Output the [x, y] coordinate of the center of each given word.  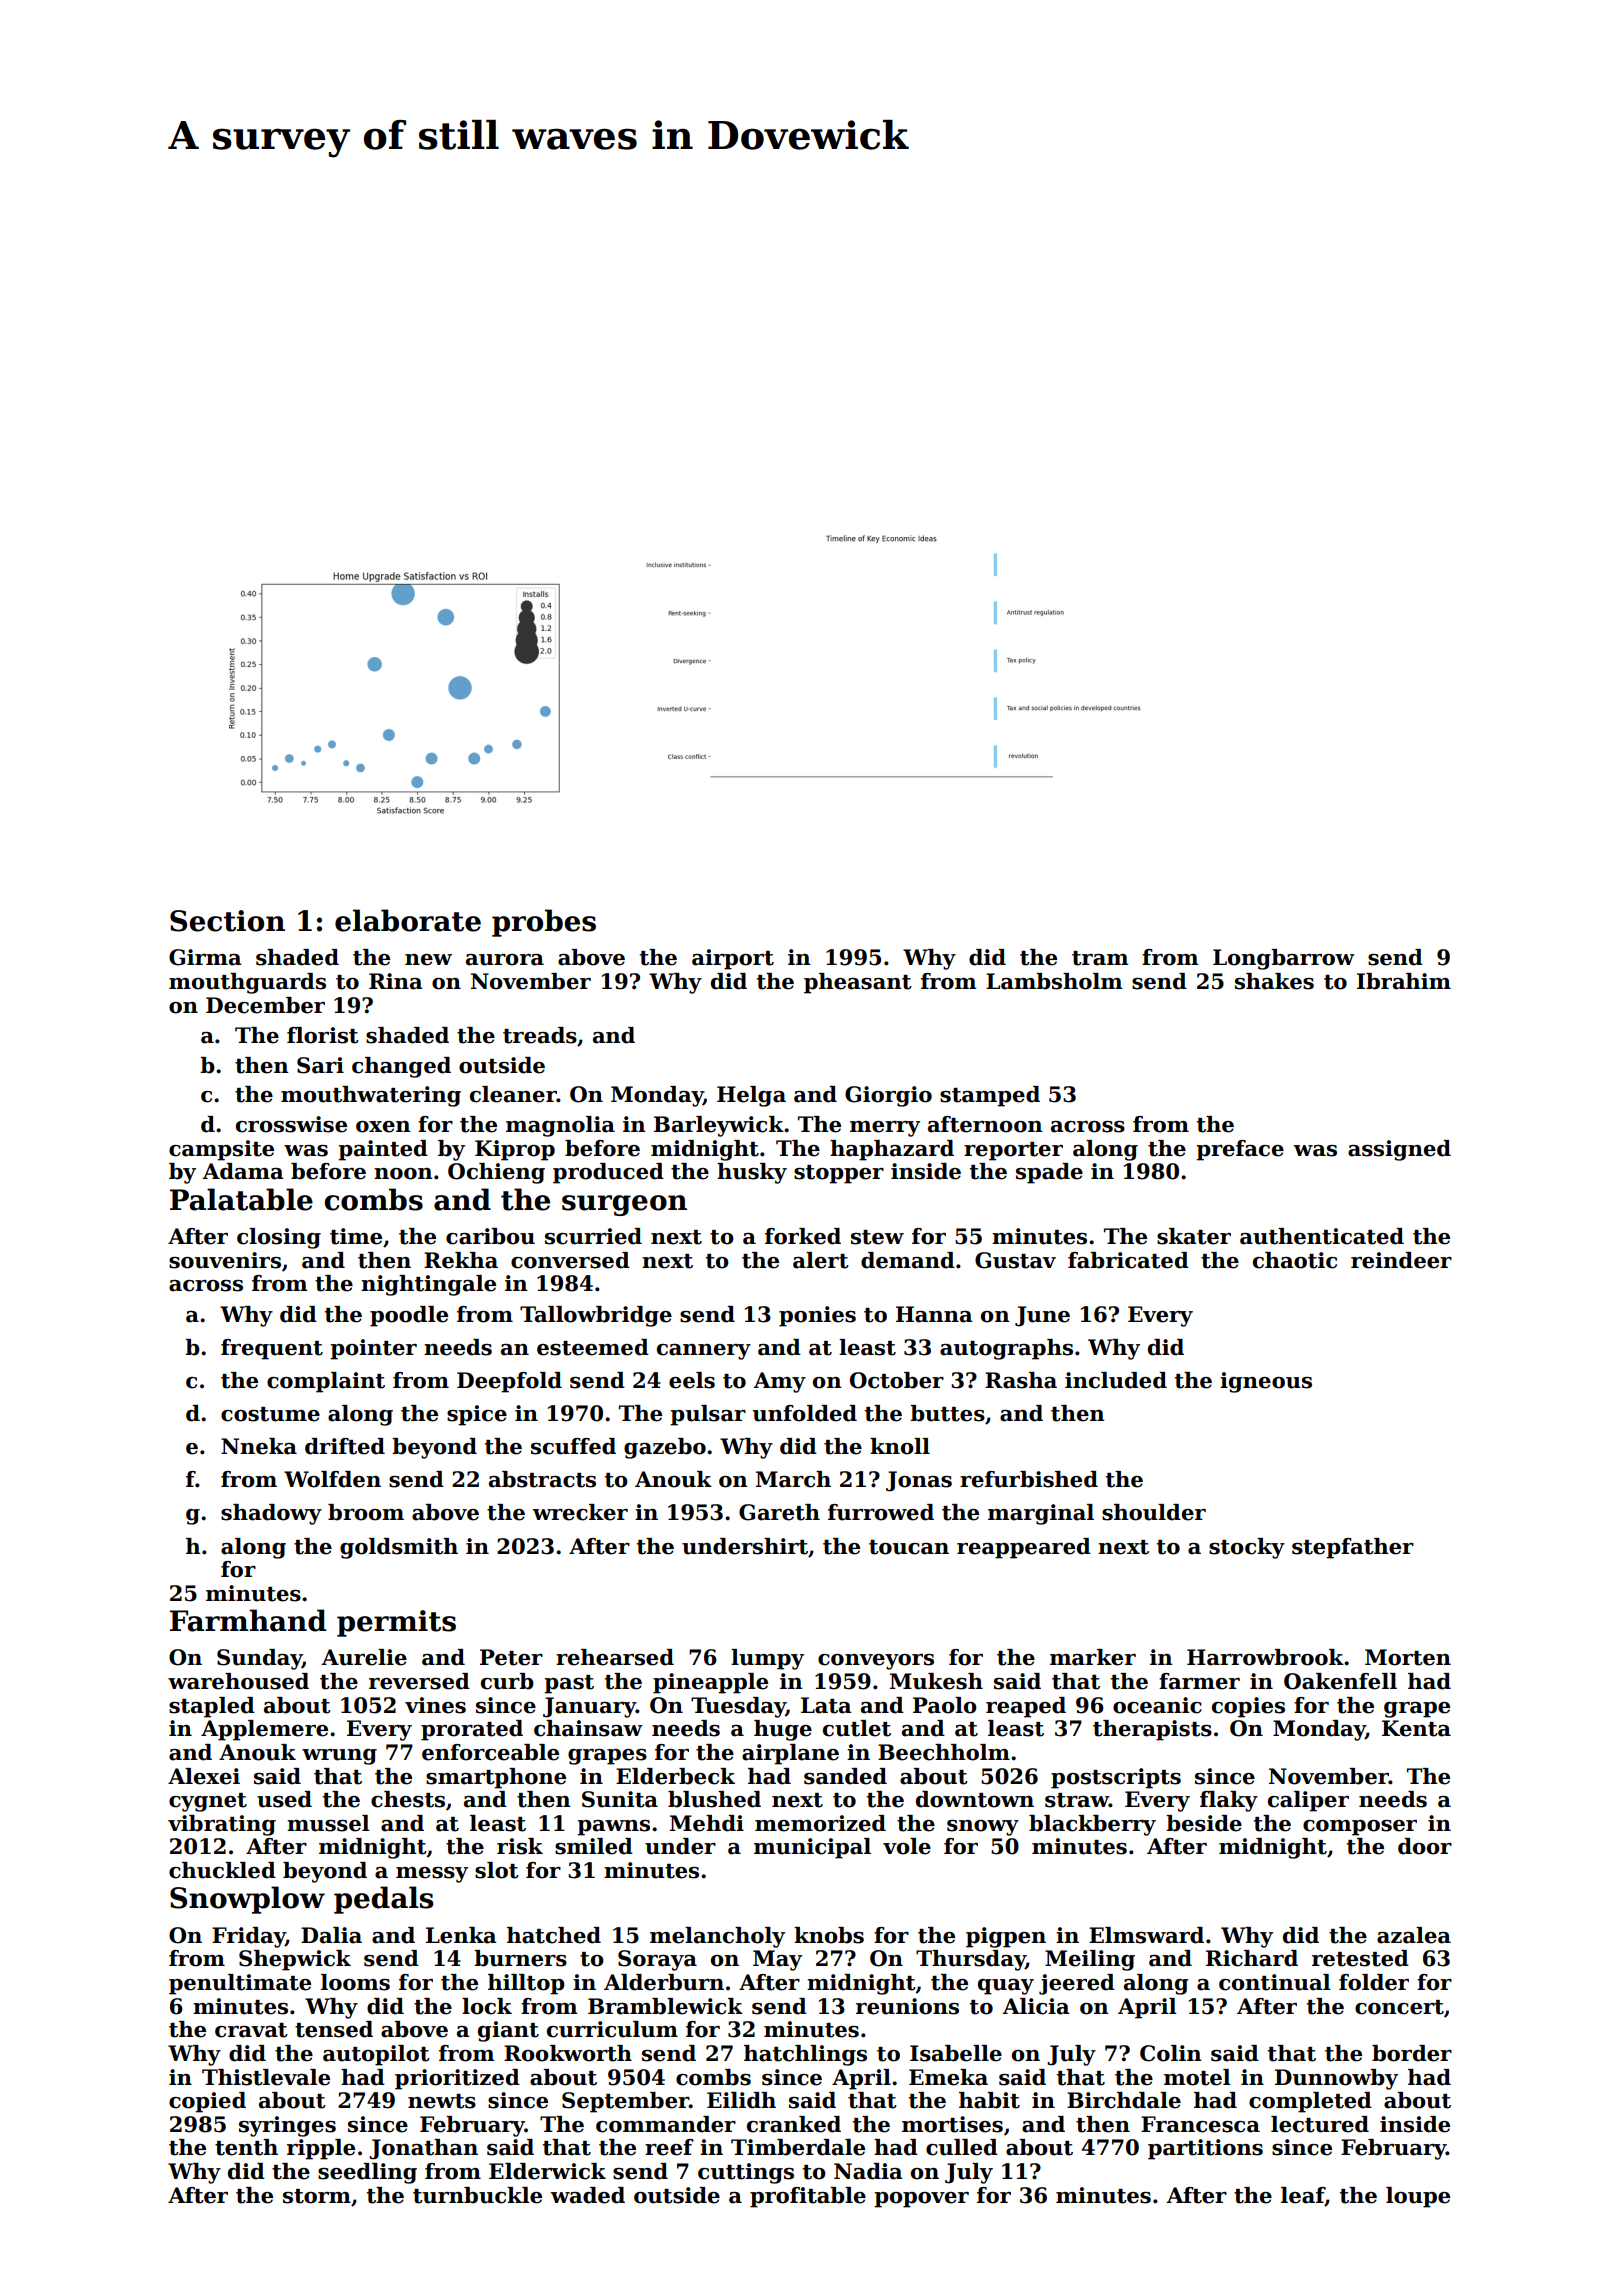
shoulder [1154, 1512]
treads [540, 1035]
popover [921, 2200]
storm [317, 2196]
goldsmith [399, 1548]
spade [1049, 1173]
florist [323, 1035]
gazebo [665, 1448]
